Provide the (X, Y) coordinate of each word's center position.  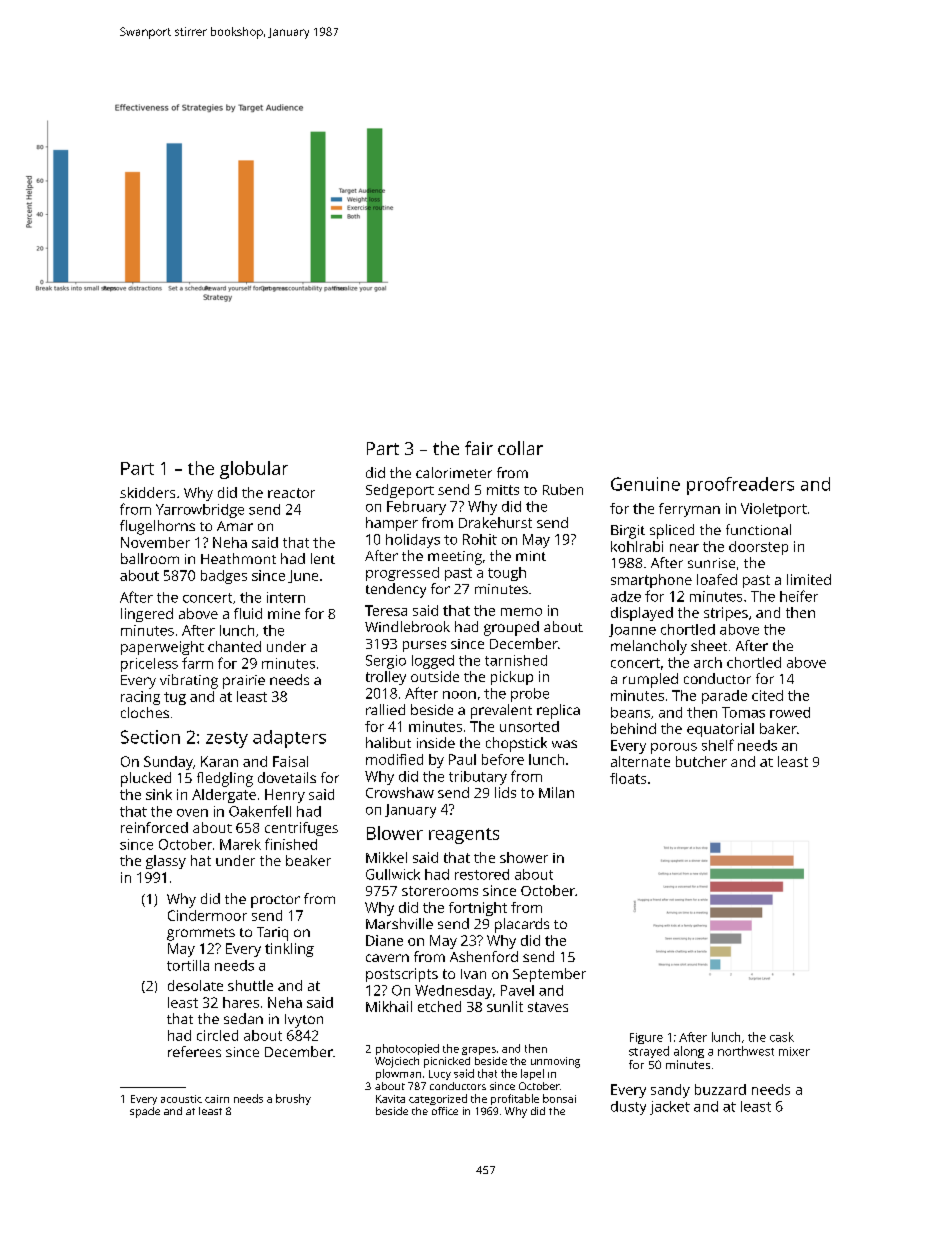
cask (782, 1037)
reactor (291, 493)
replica (558, 711)
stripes (726, 614)
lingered (147, 615)
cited (767, 695)
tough (507, 574)
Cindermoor (207, 915)
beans (630, 712)
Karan (219, 761)
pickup (512, 678)
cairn (217, 1099)
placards (522, 925)
